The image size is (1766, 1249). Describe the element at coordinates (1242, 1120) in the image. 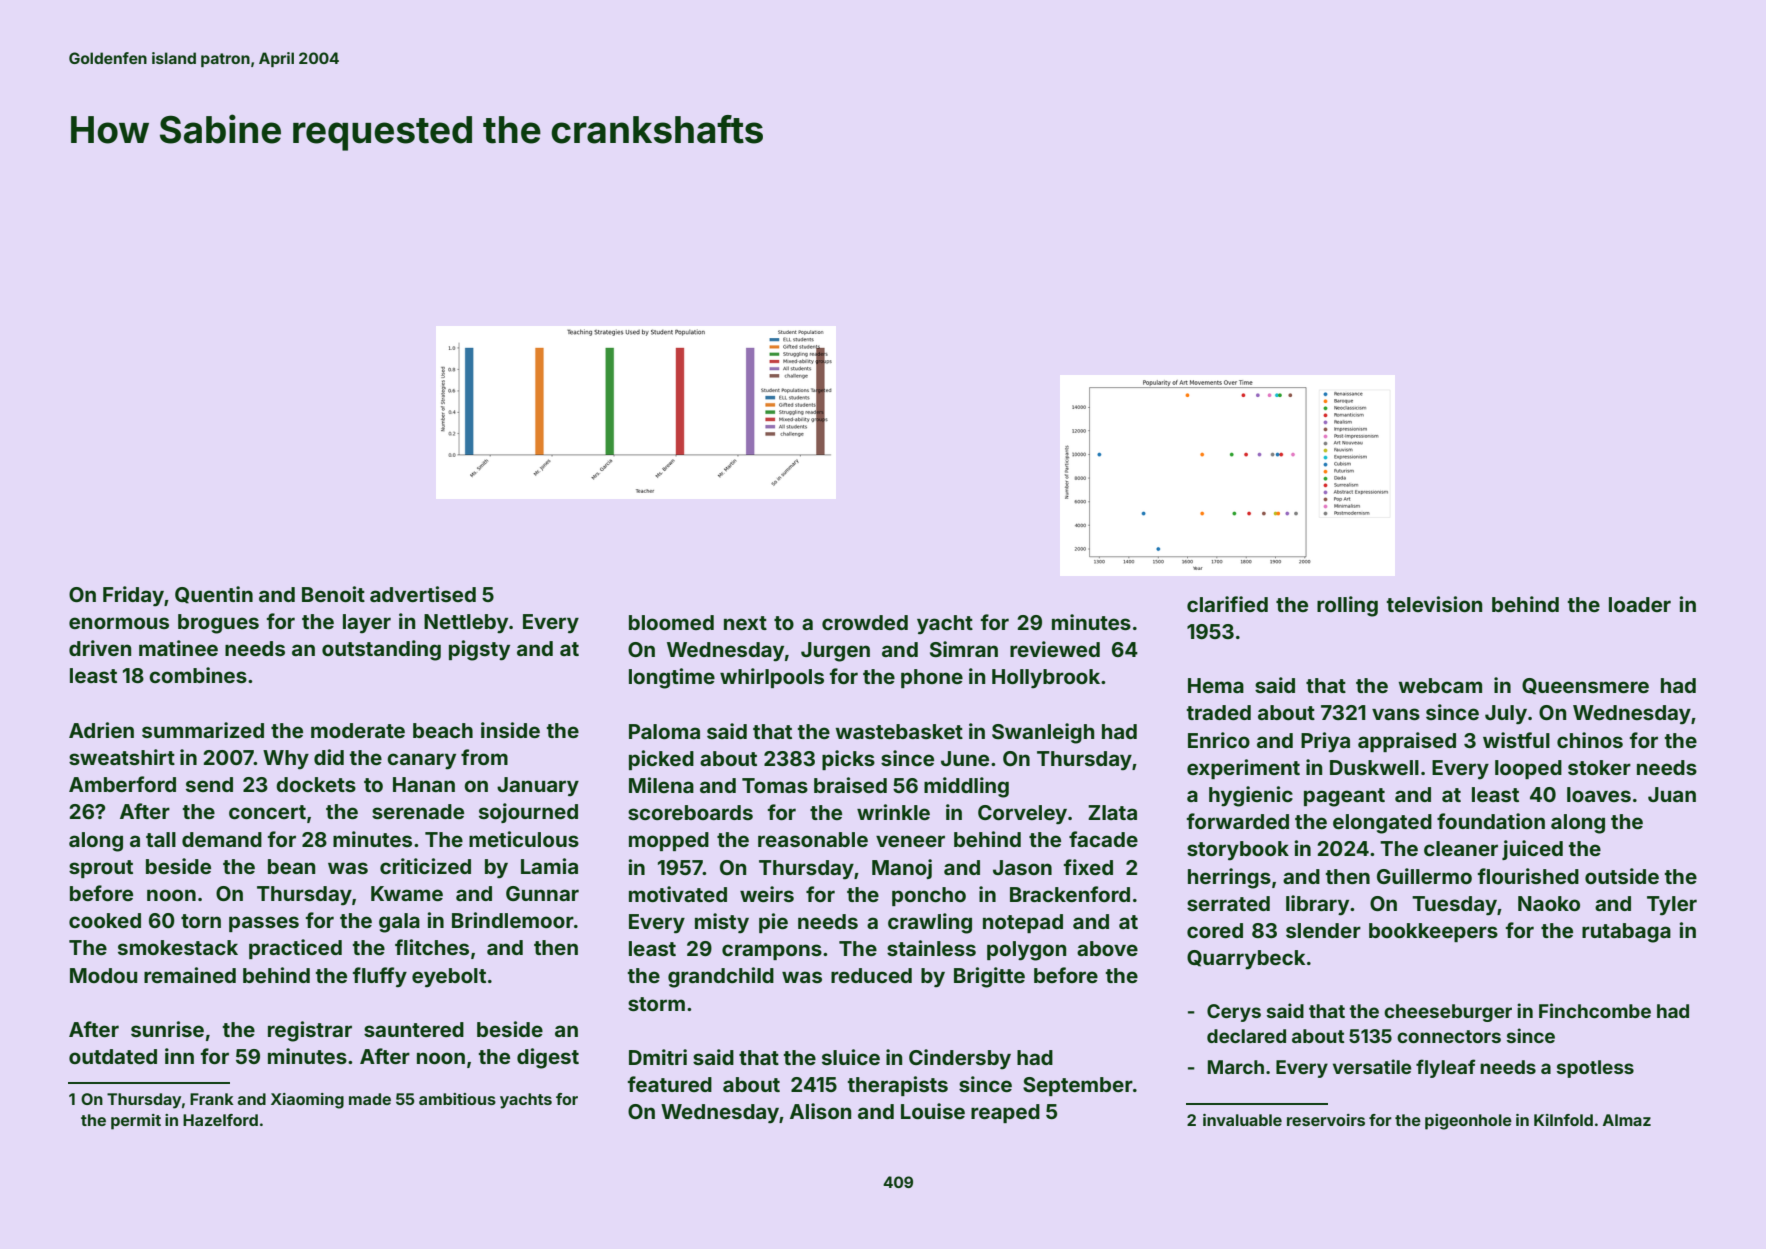

I see `invaluable` at that location.
